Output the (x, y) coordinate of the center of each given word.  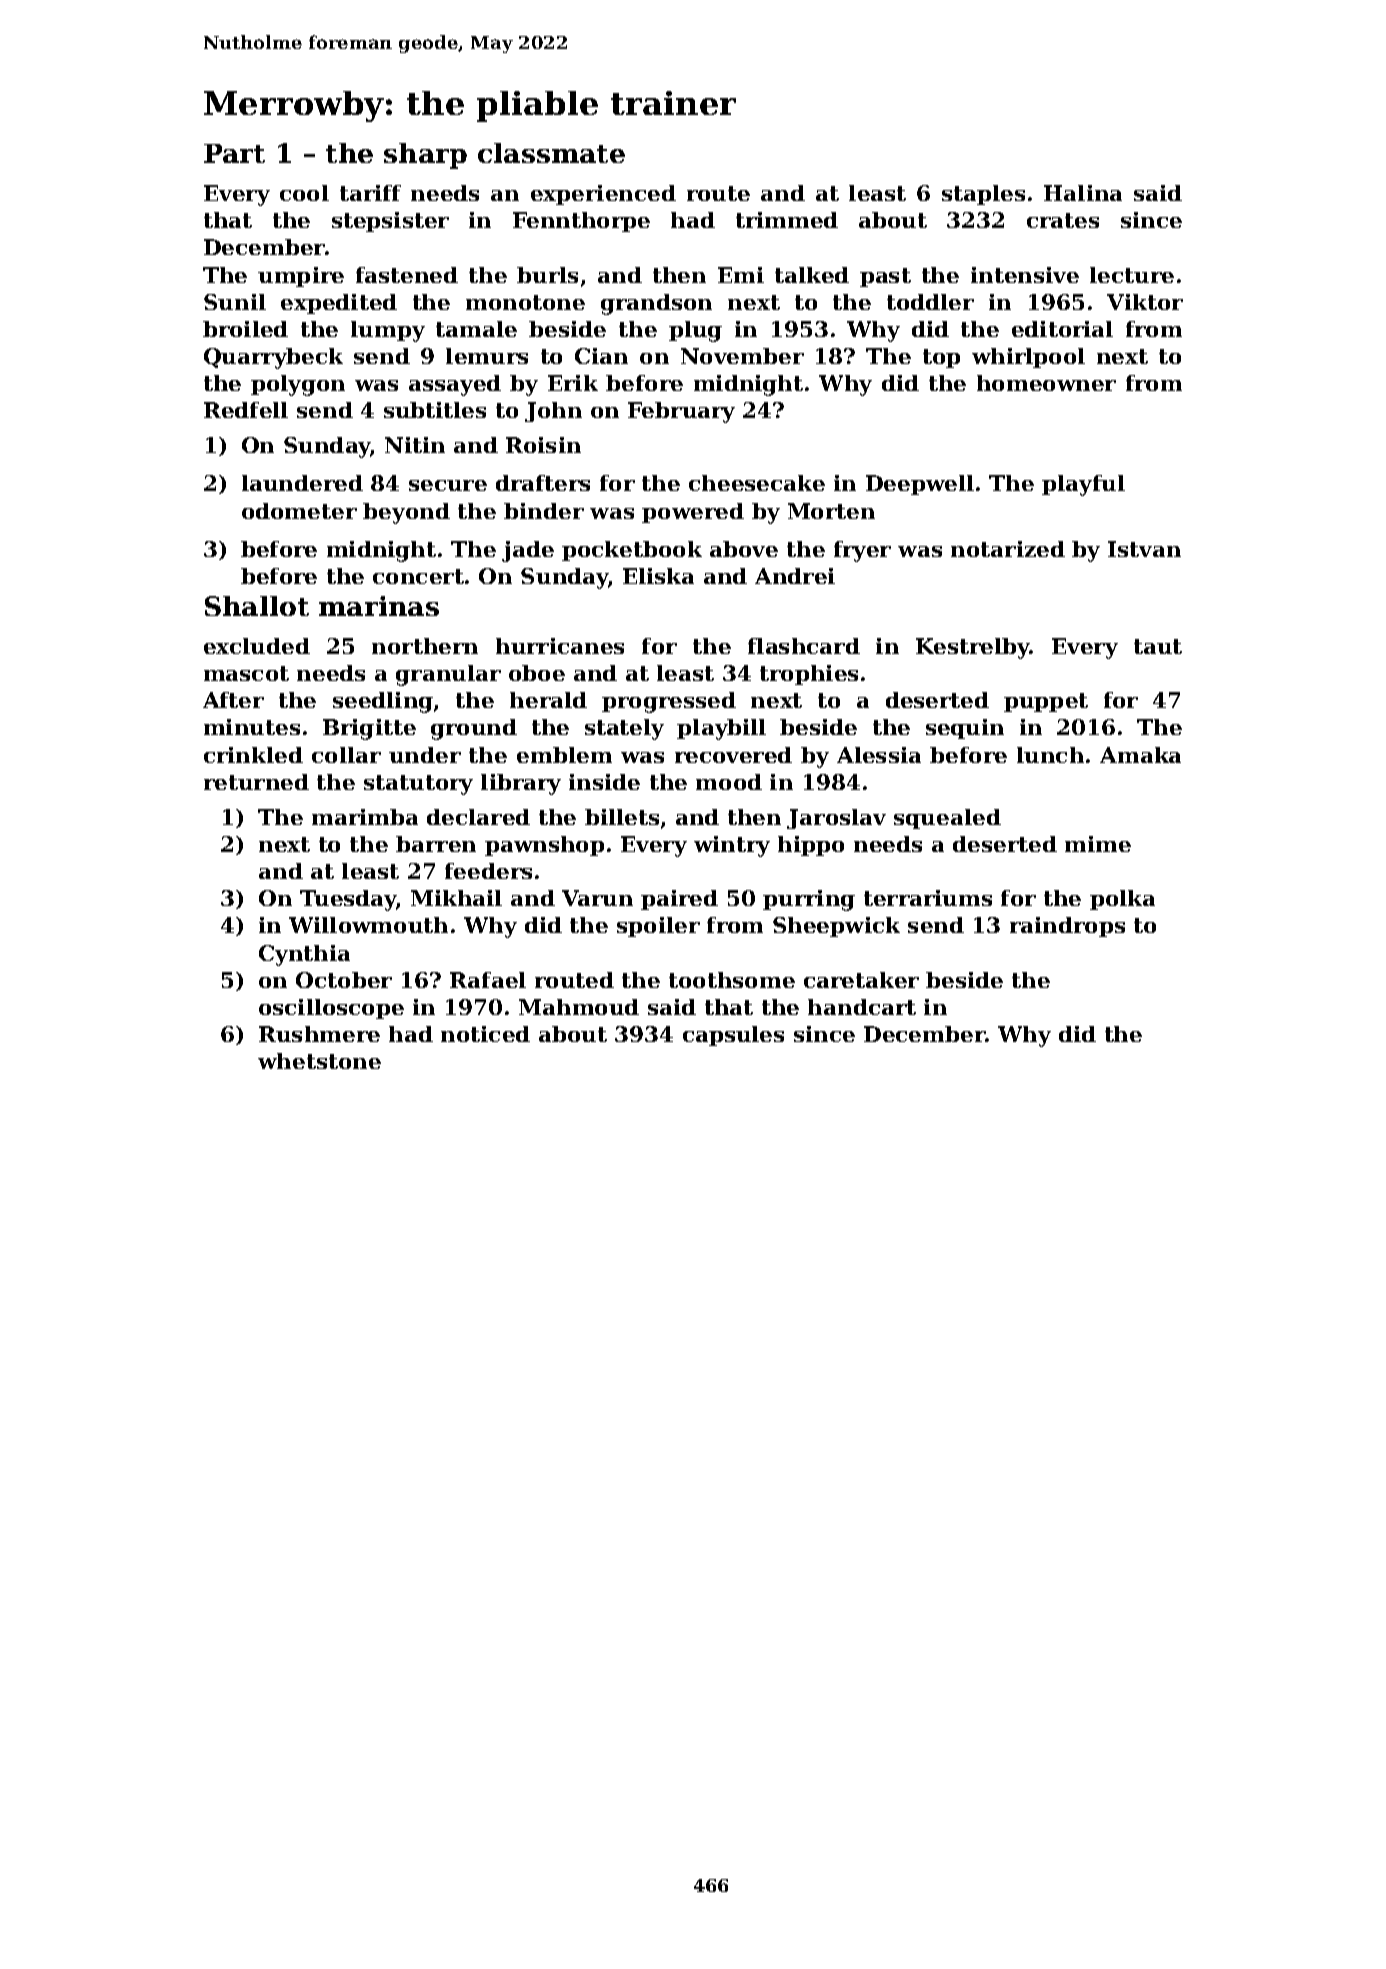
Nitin (415, 445)
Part (234, 153)
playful (1083, 485)
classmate (551, 153)
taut (1158, 646)
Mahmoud (579, 1007)
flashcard (804, 646)
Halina (1083, 193)
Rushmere (319, 1034)
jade (528, 551)
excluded (257, 646)
